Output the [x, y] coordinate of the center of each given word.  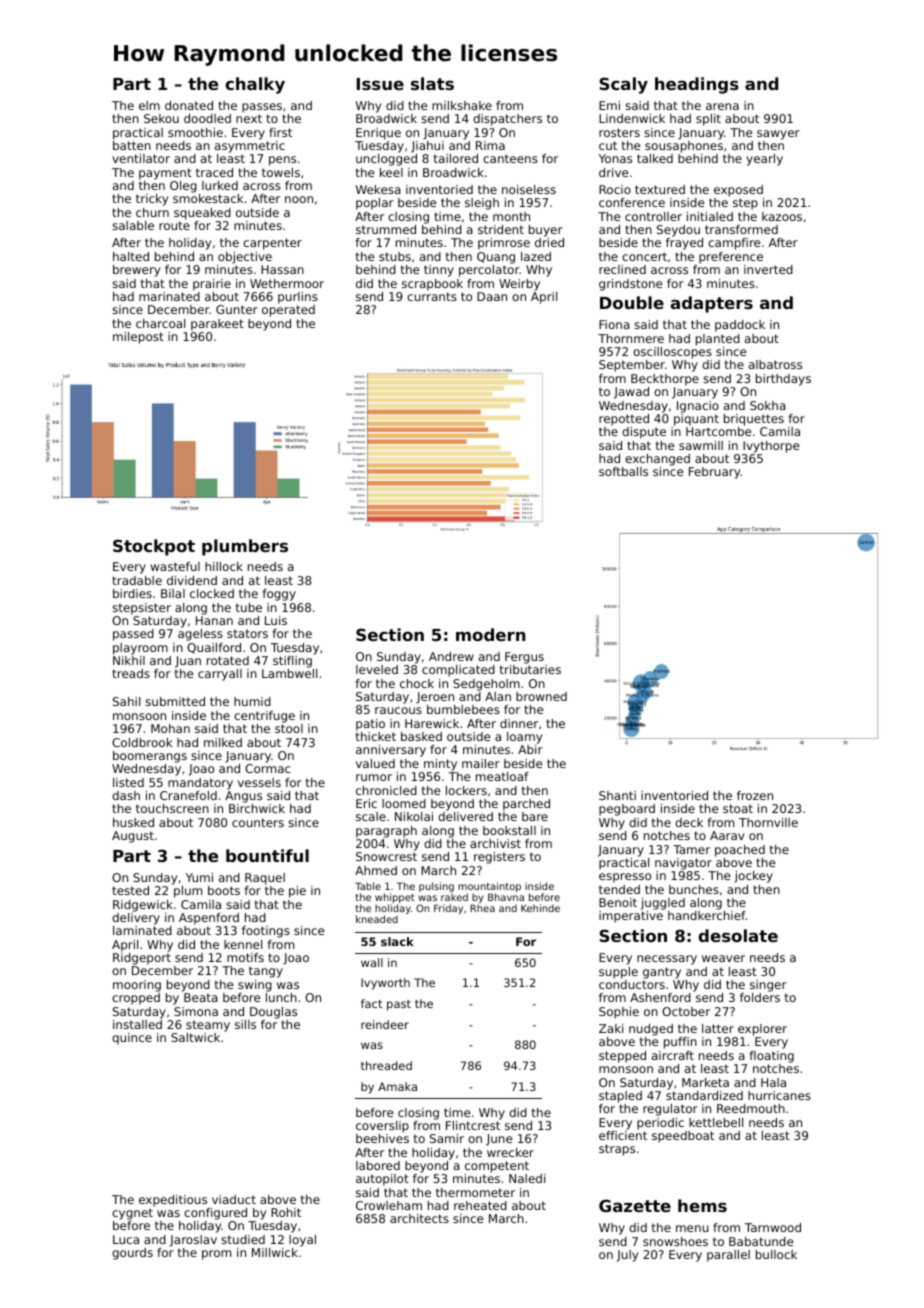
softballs [623, 471]
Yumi [199, 877]
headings [697, 85]
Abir [530, 749]
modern [491, 634]
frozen [755, 795]
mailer [481, 763]
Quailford [214, 648]
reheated [480, 1205]
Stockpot [154, 547]
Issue [380, 84]
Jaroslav [193, 1241]
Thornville [768, 822]
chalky [255, 85]
